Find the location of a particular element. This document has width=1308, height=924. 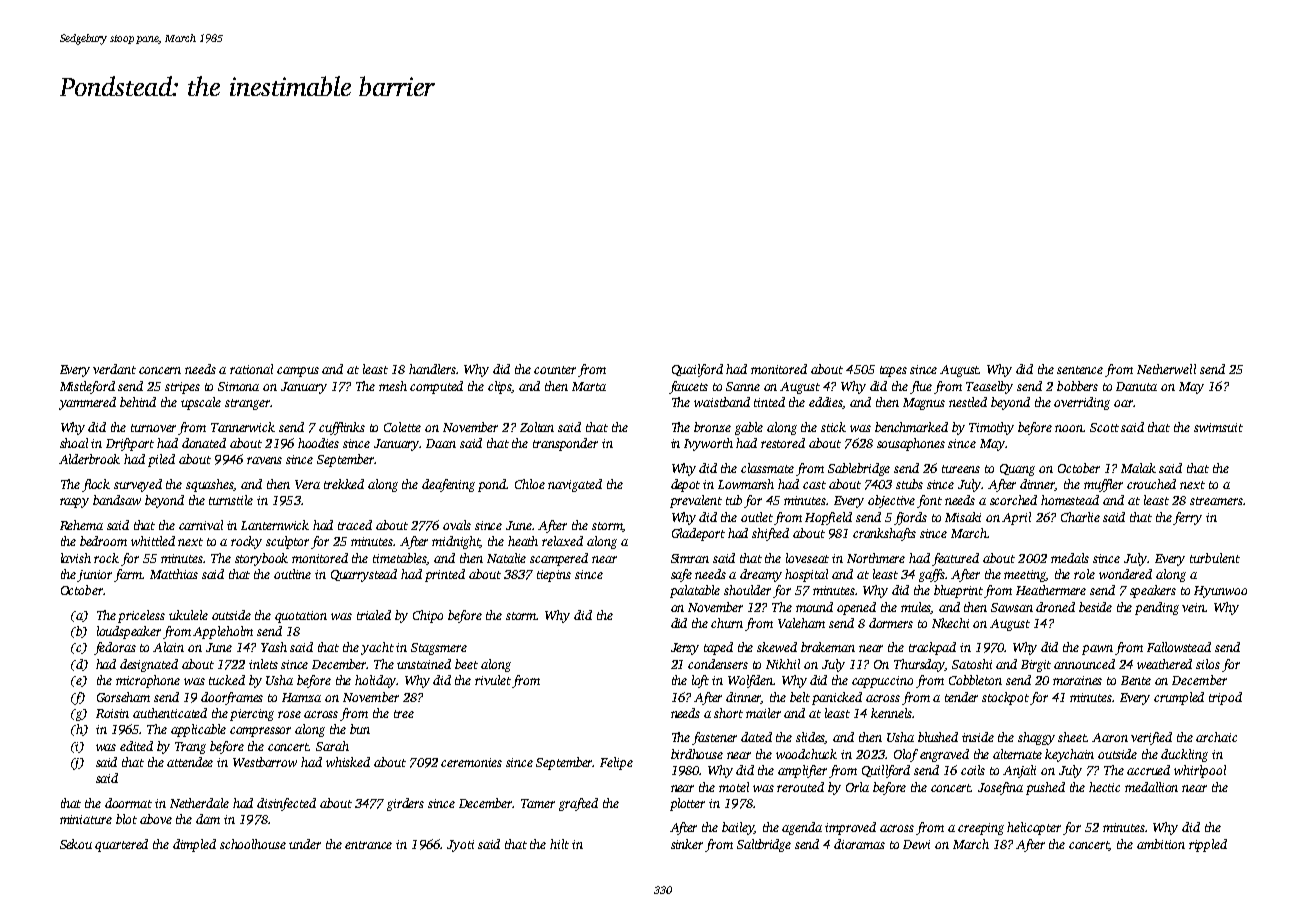

eddies is located at coordinates (826, 403).
